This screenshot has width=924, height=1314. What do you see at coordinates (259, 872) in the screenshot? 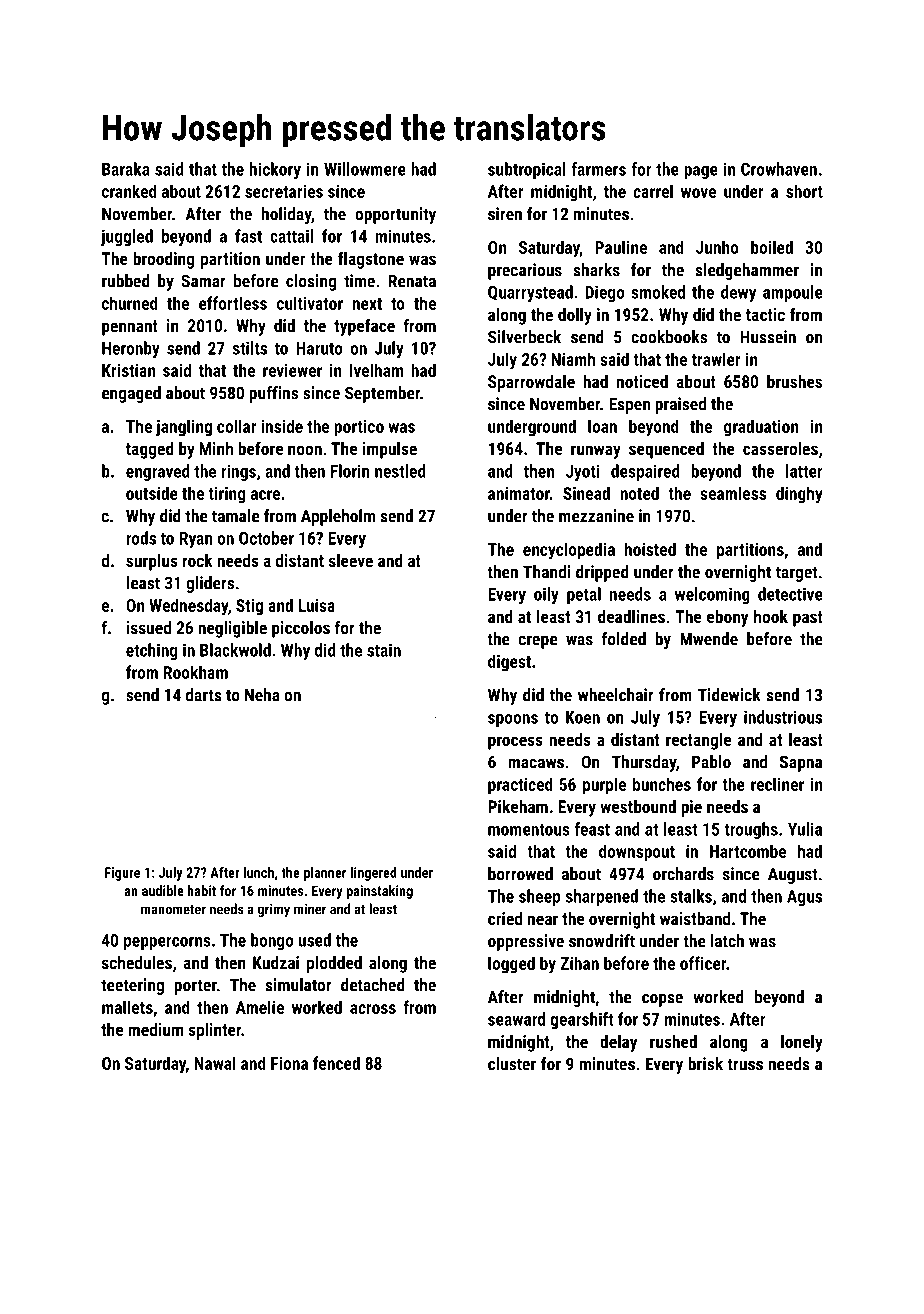
I see `lunch` at bounding box center [259, 872].
